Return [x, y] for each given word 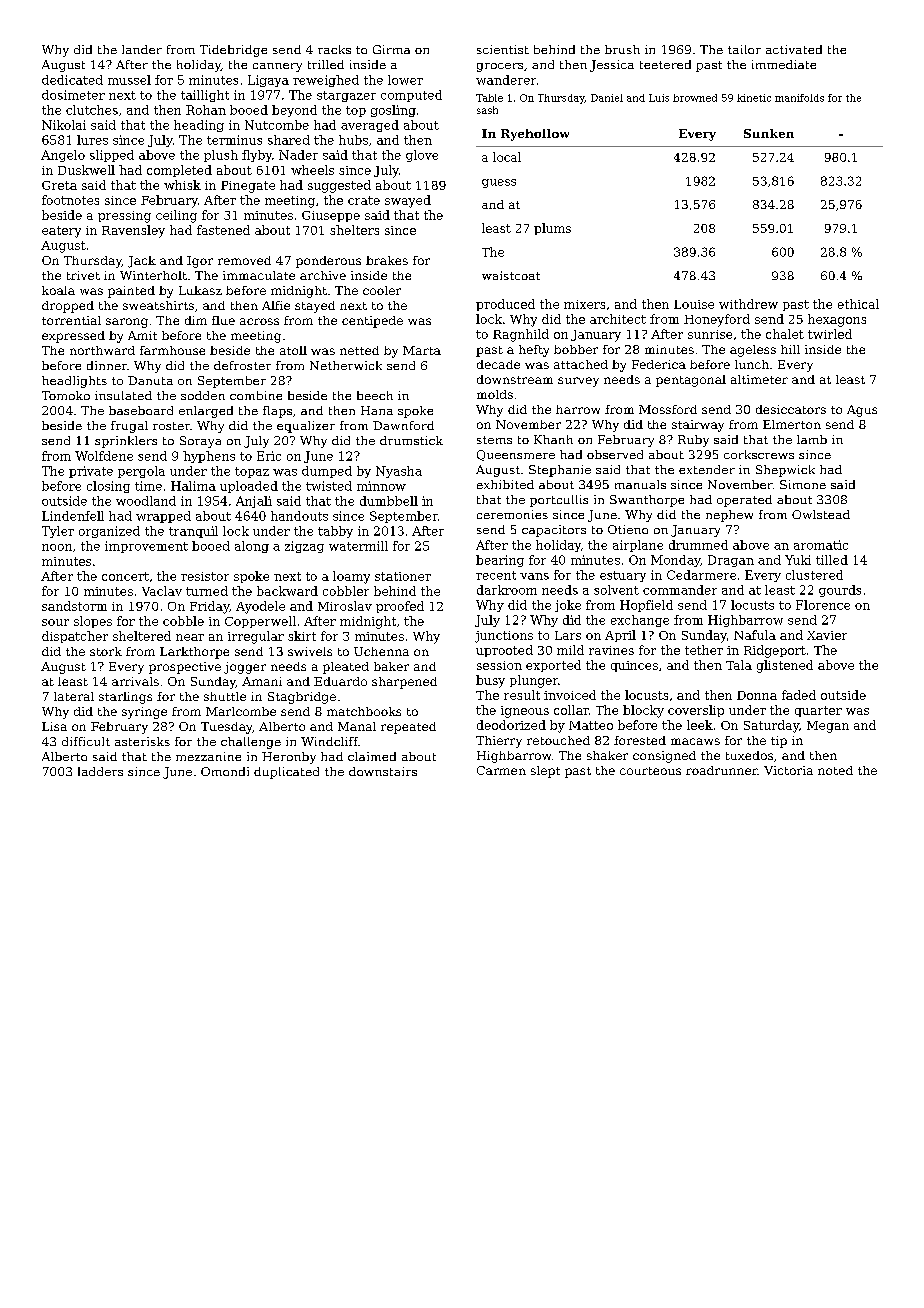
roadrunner [722, 770]
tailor [744, 49]
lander [142, 49]
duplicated [286, 773]
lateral [74, 696]
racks [334, 49]
